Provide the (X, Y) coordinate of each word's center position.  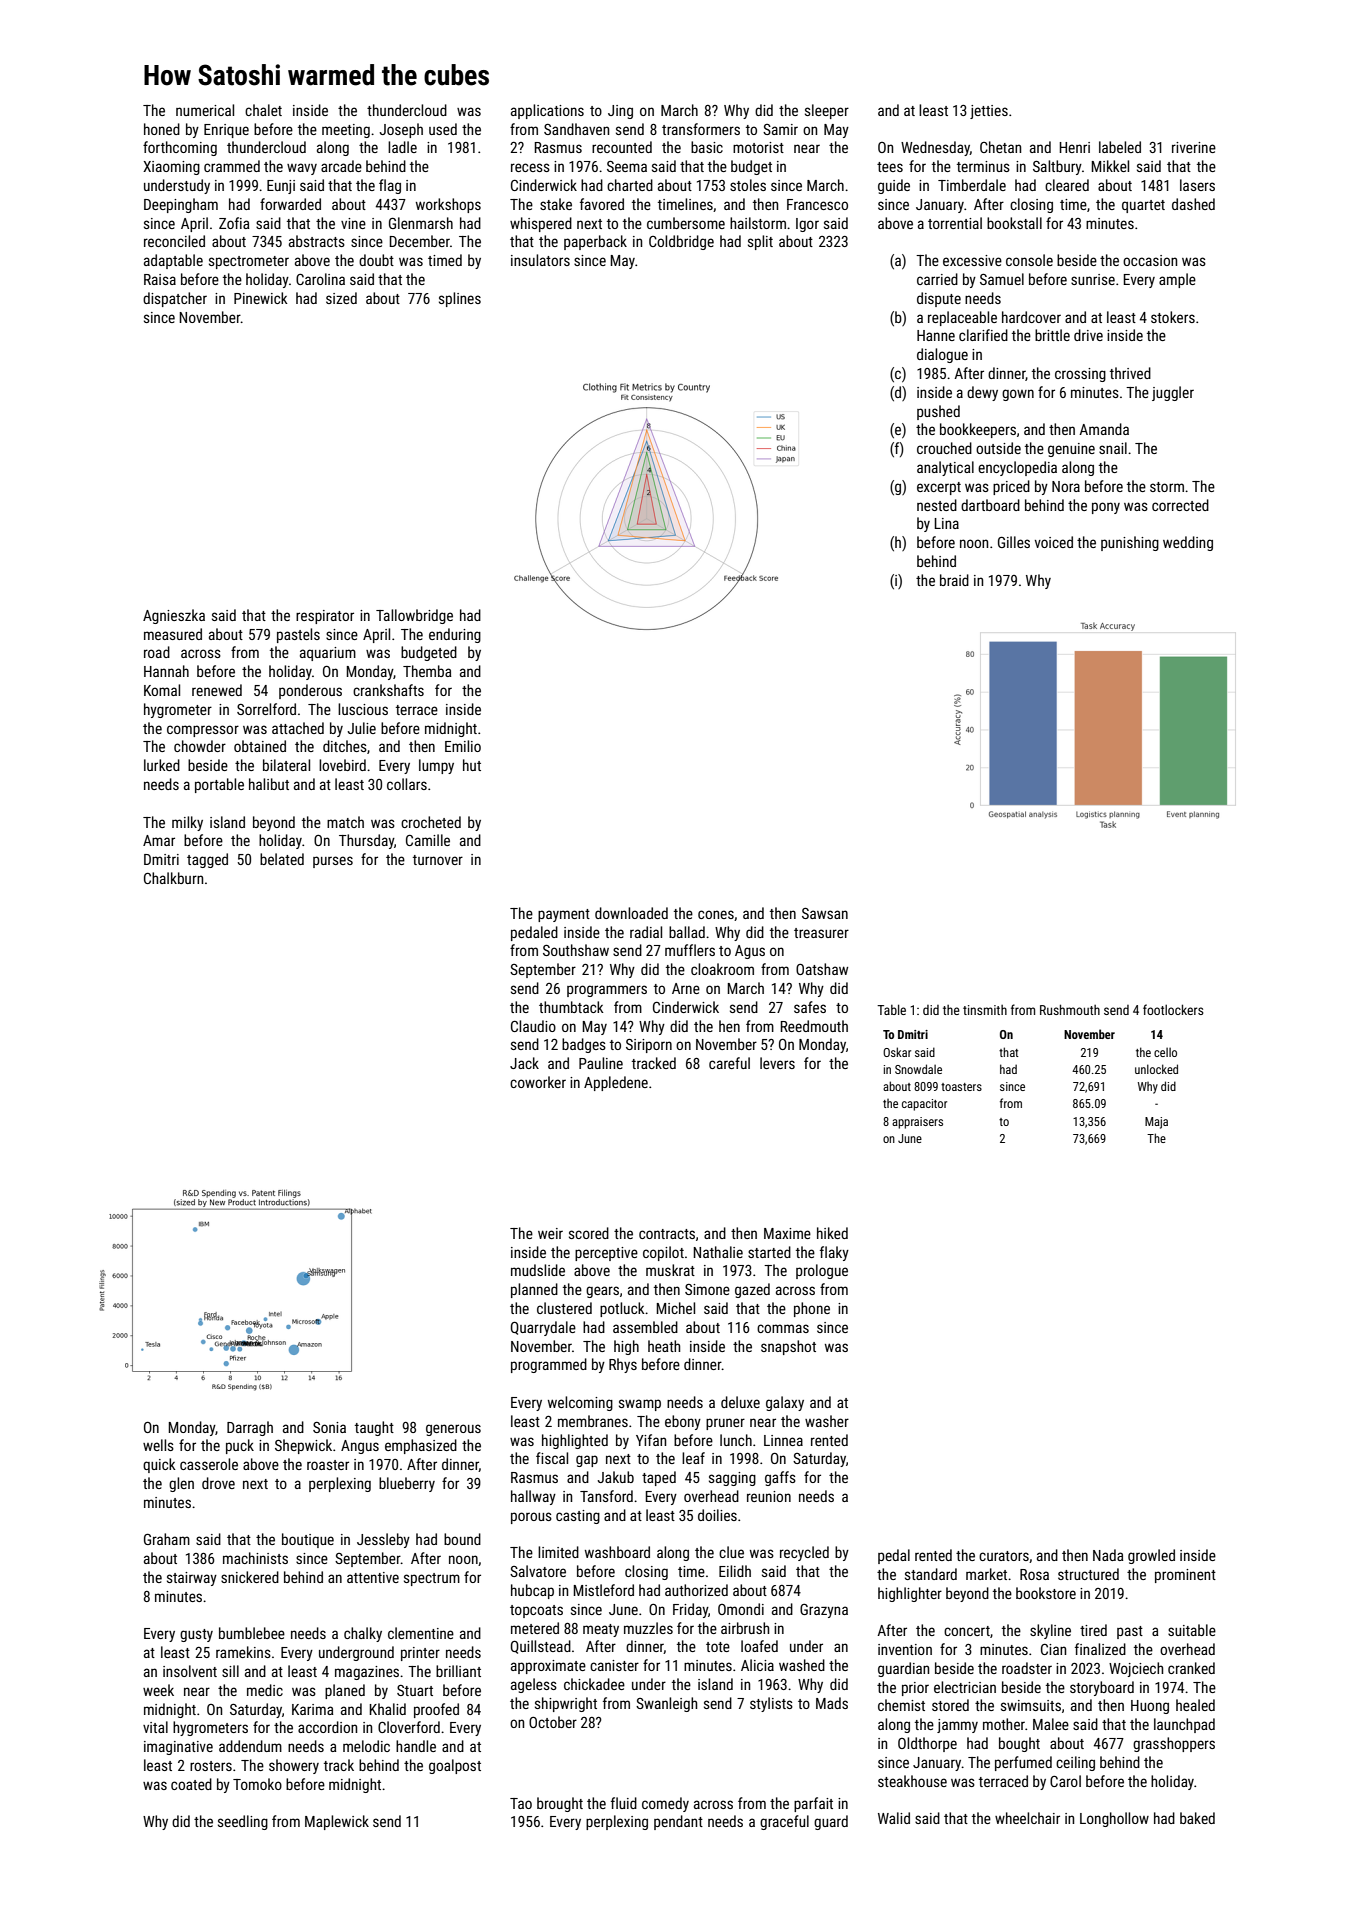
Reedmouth (814, 1026)
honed (162, 129)
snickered (250, 1577)
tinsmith (985, 1010)
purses (333, 862)
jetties (989, 112)
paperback (595, 242)
